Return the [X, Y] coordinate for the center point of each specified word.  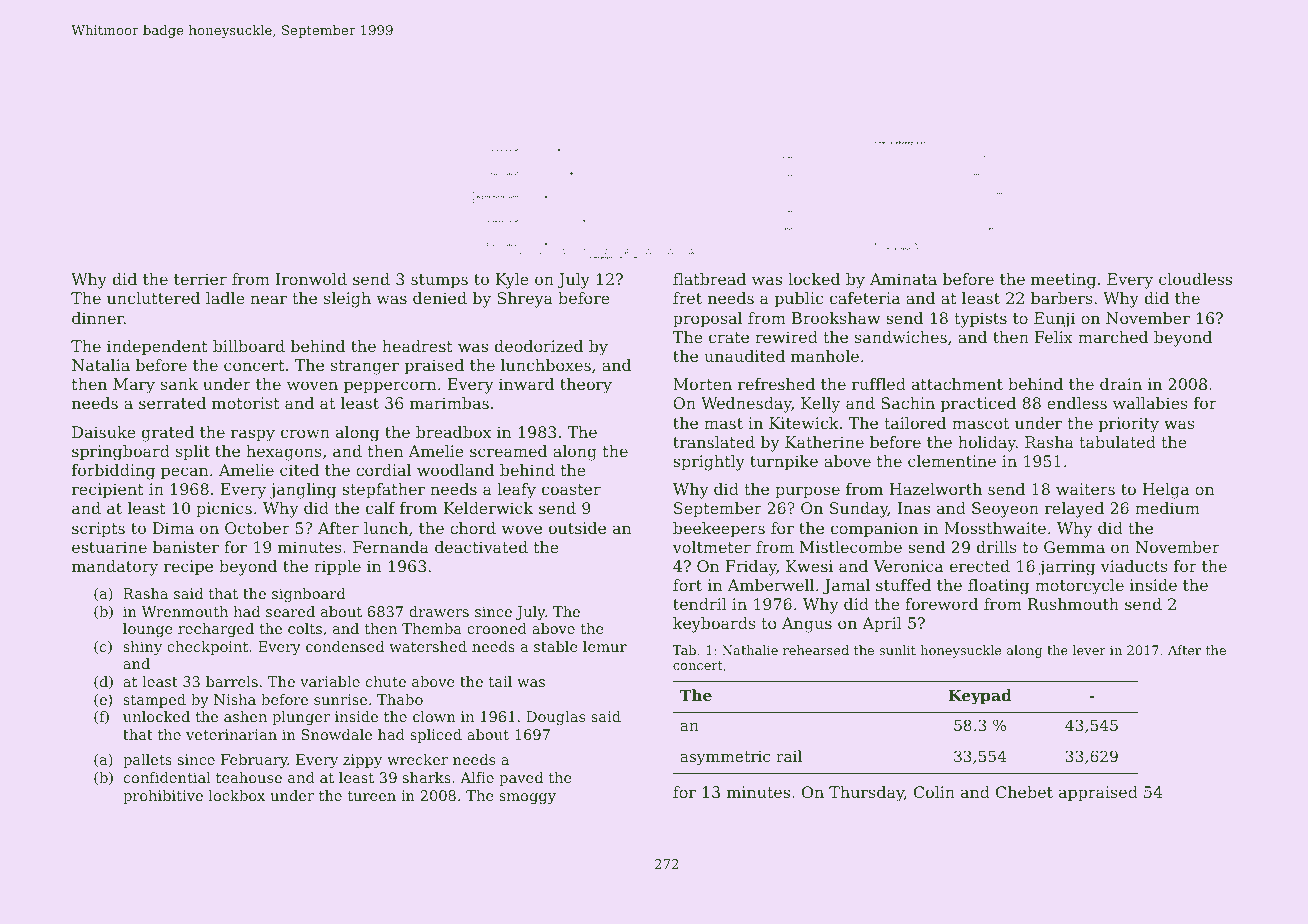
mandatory [115, 568]
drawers [439, 611]
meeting [1063, 281]
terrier [200, 279]
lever [1089, 650]
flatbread [709, 279]
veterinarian [231, 734]
